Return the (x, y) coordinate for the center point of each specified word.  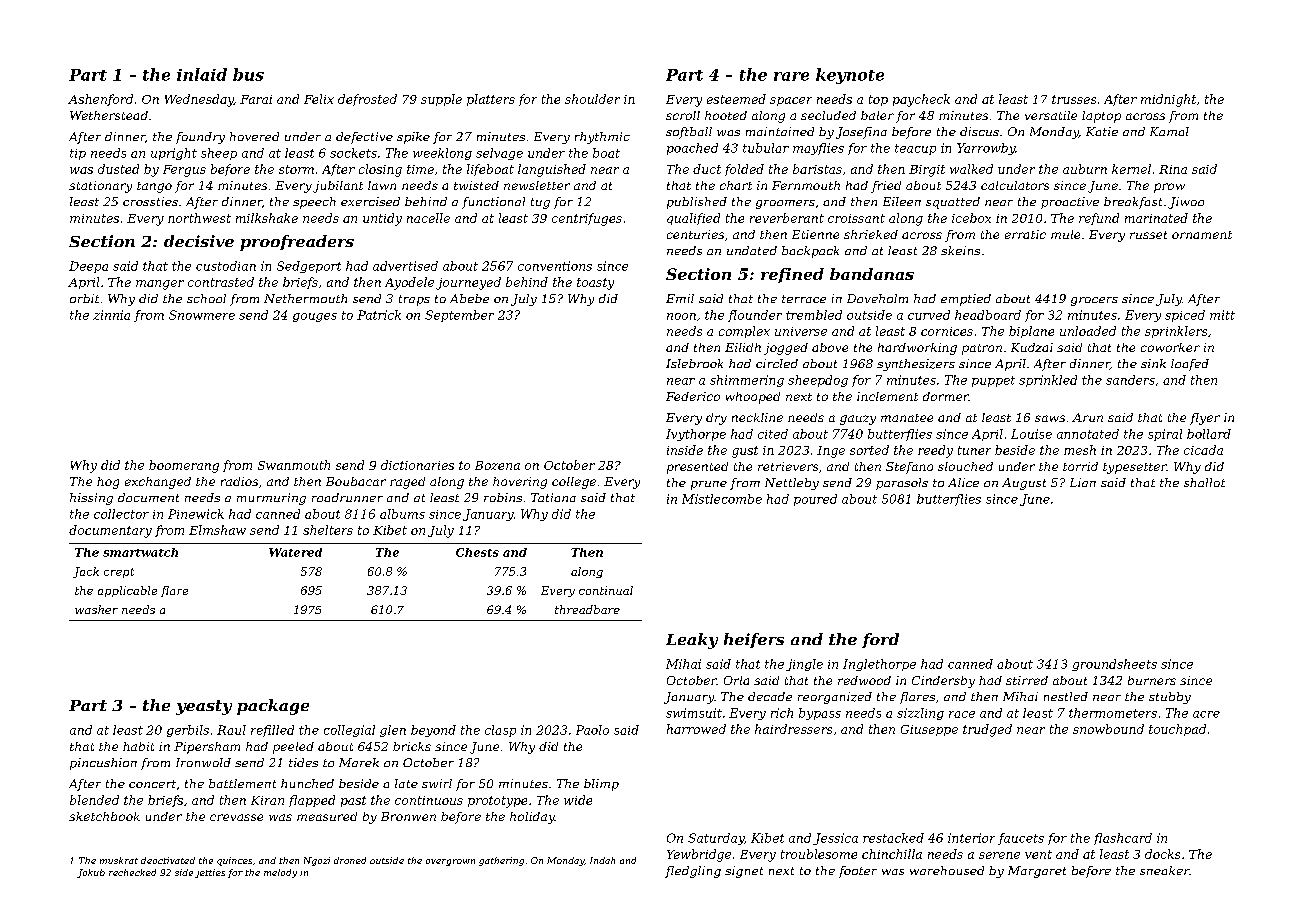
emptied (966, 300)
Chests (477, 552)
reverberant (787, 218)
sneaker (1164, 870)
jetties (210, 873)
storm (296, 169)
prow (1169, 188)
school (206, 298)
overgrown (450, 862)
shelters (328, 530)
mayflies (818, 149)
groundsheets (1114, 665)
